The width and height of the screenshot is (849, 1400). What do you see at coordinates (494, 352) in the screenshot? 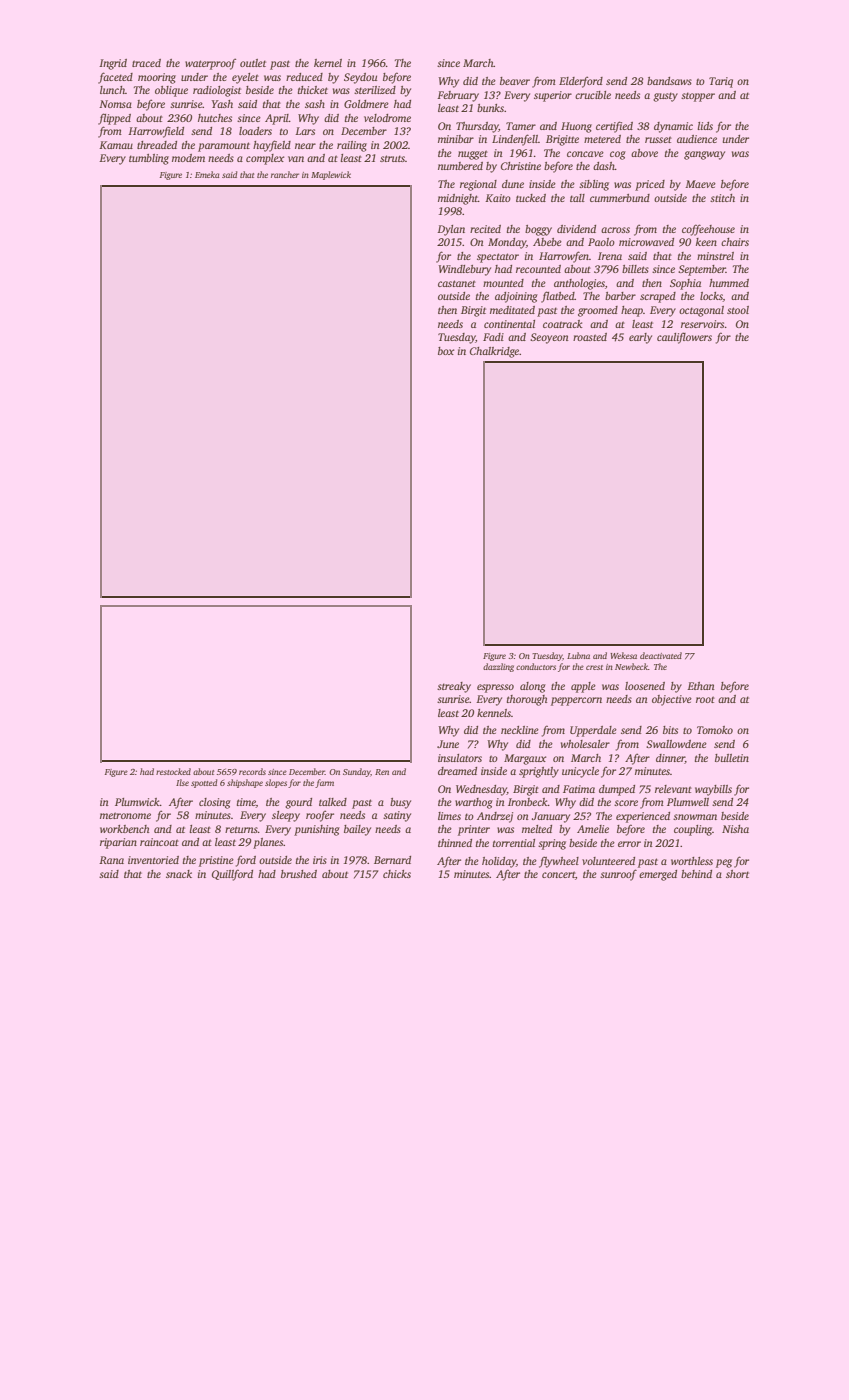
I see `Chalkridge` at bounding box center [494, 352].
